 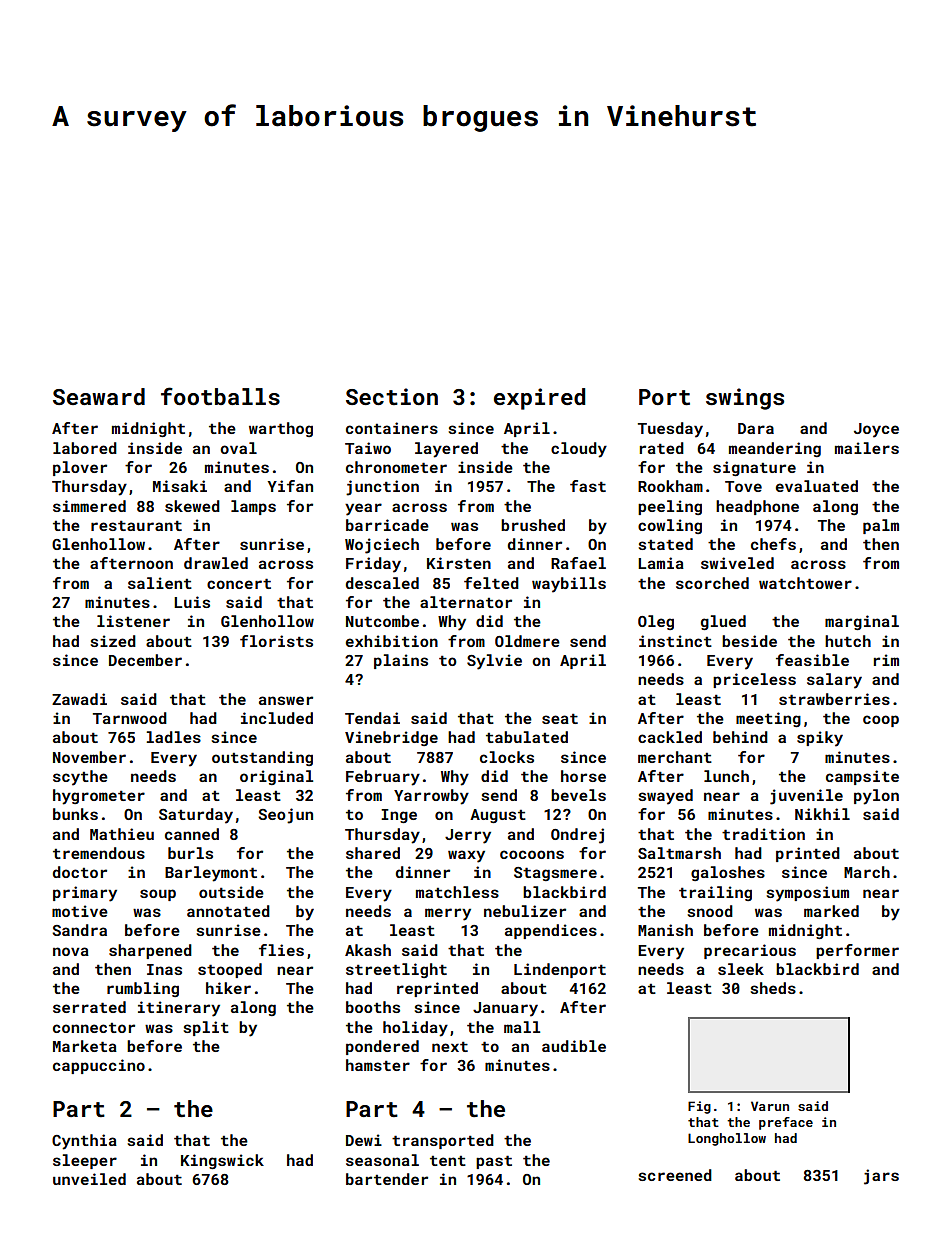 What do you see at coordinates (190, 853) in the document?
I see `burls` at bounding box center [190, 853].
